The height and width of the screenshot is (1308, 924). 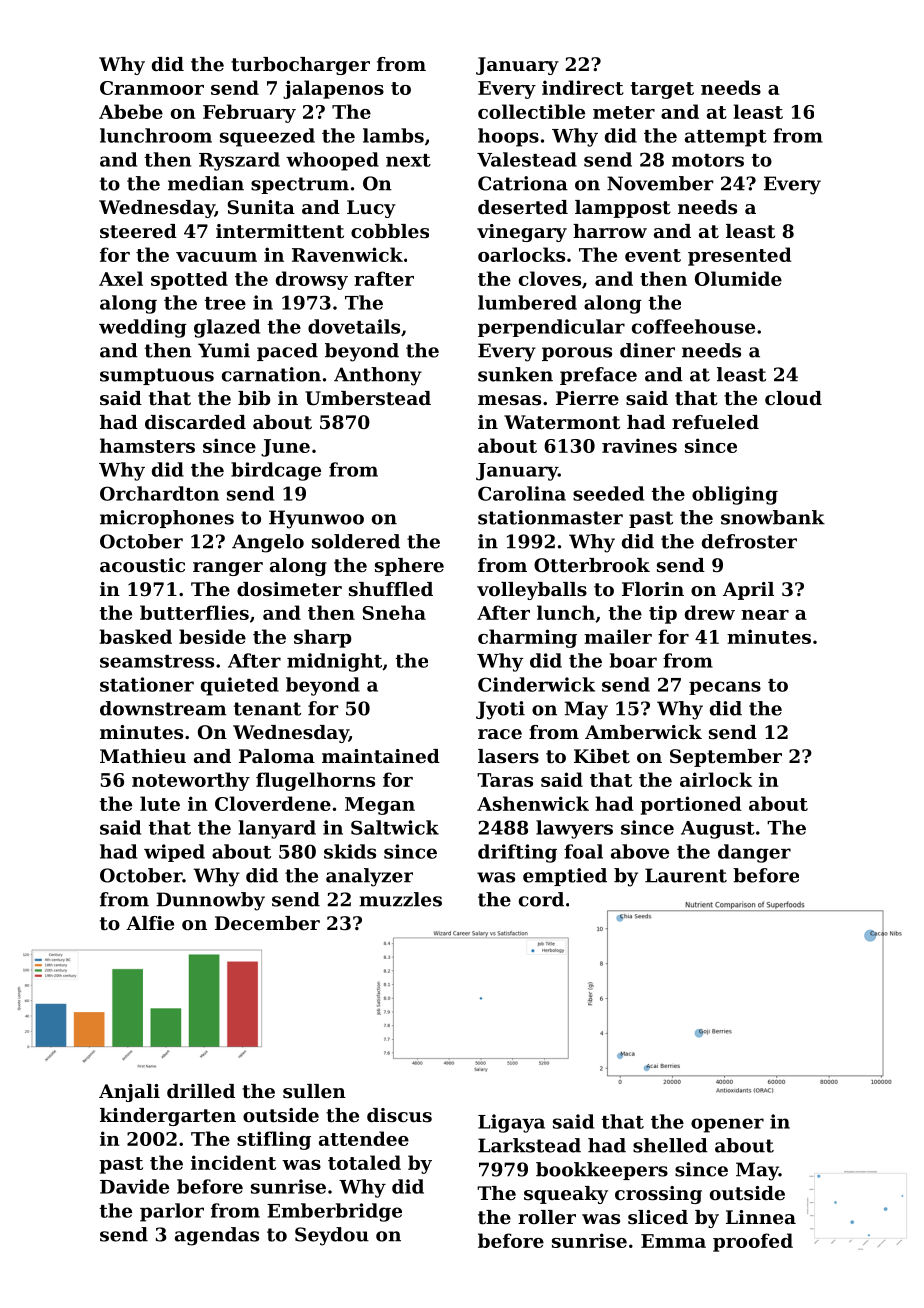 What do you see at coordinates (608, 493) in the screenshot?
I see `seeded` at bounding box center [608, 493].
